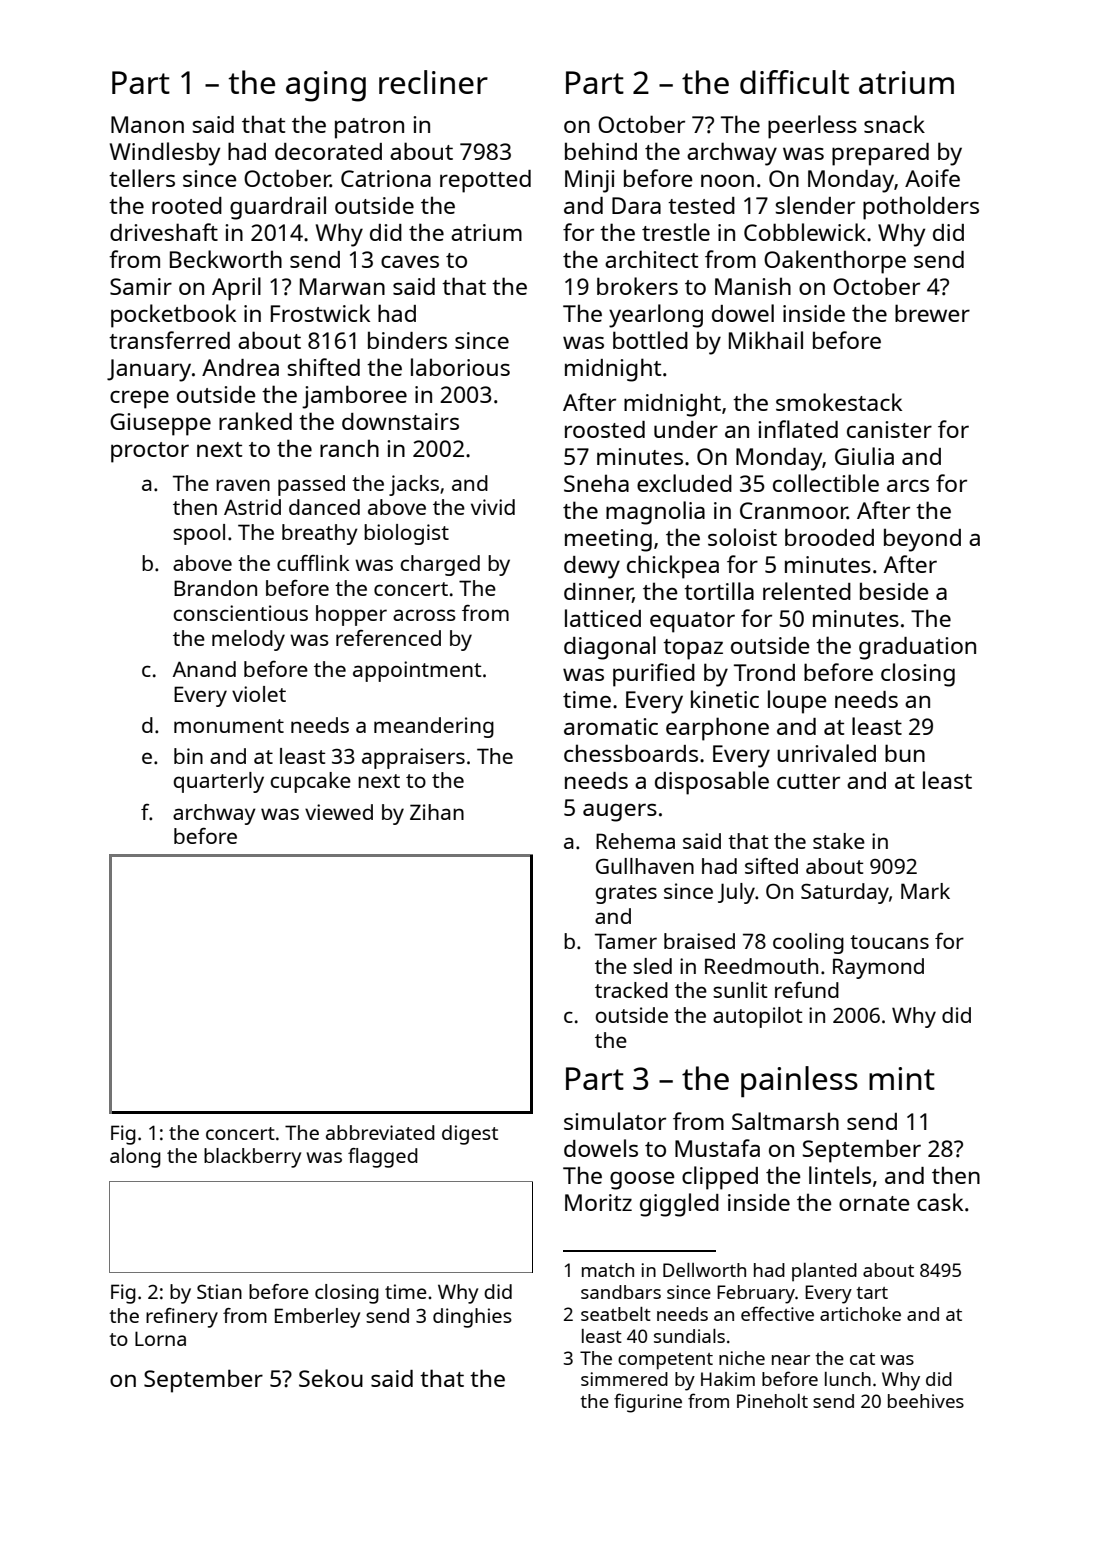  What do you see at coordinates (596, 483) in the screenshot?
I see `Sneha` at bounding box center [596, 483].
